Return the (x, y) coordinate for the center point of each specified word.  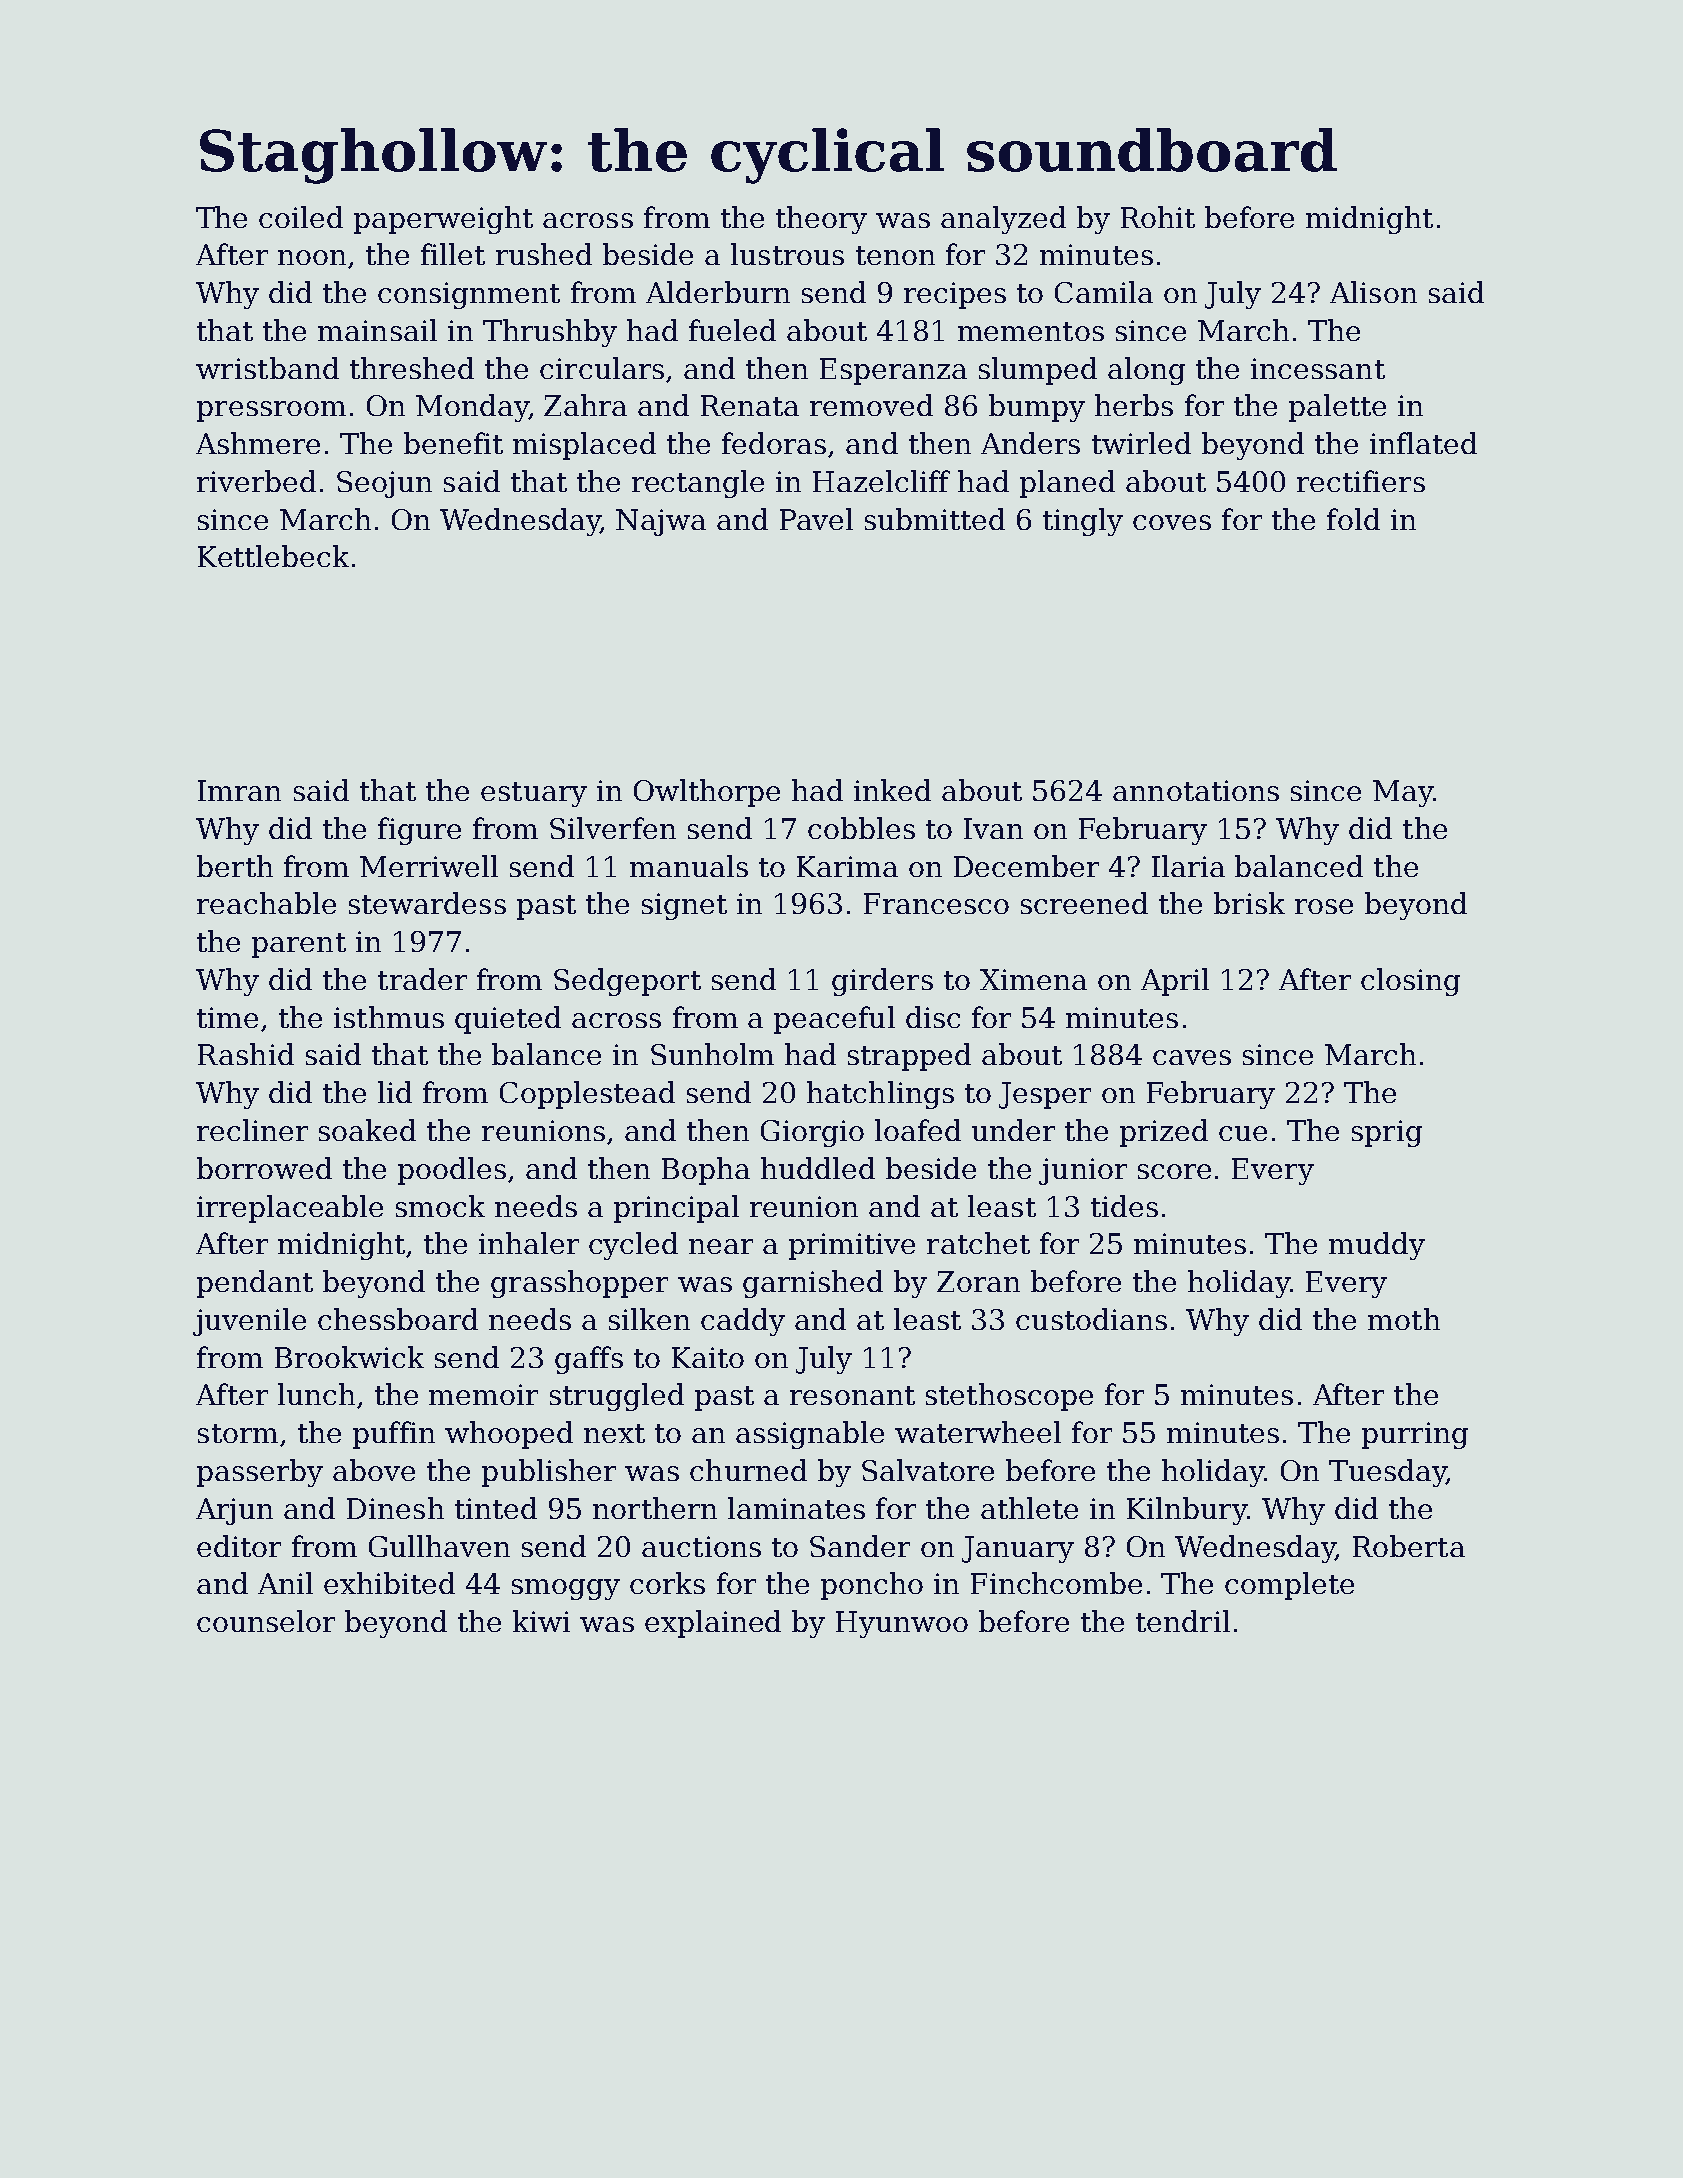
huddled (818, 1168)
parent (299, 945)
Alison (1373, 292)
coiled (301, 217)
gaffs (589, 1360)
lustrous (787, 254)
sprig (1387, 1133)
